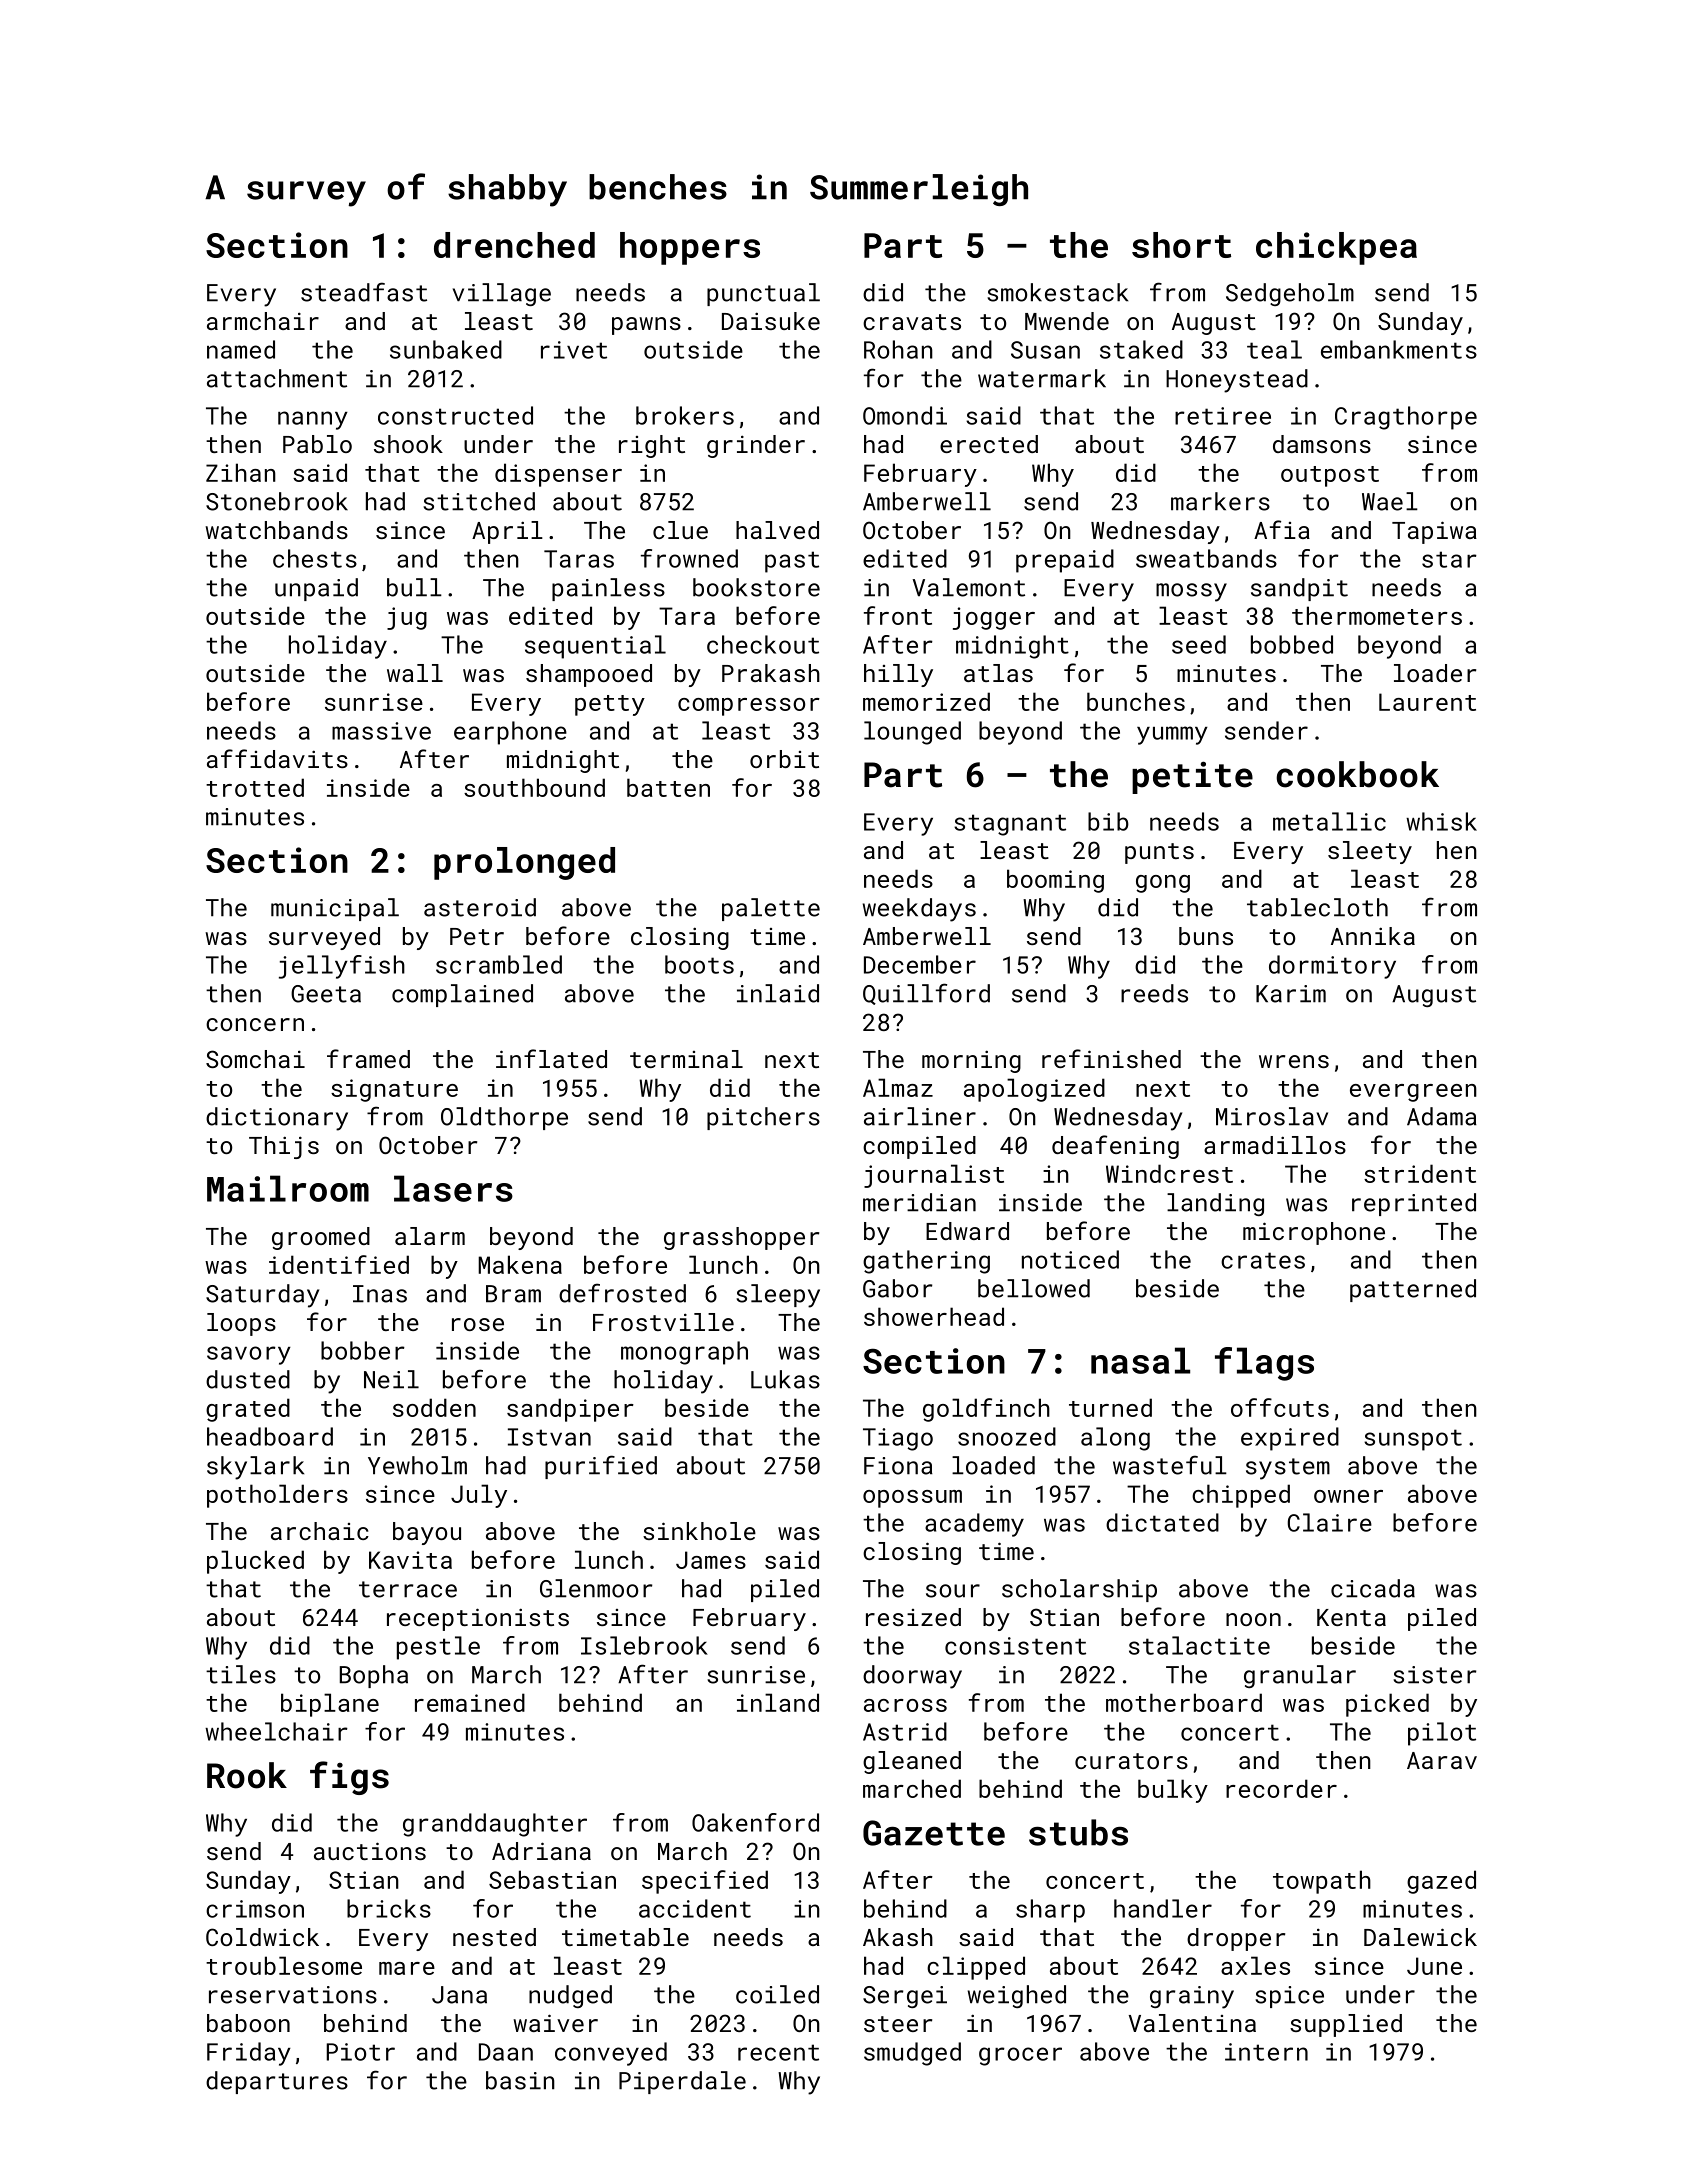 The width and height of the page is (1683, 2178). What do you see at coordinates (520, 2080) in the page?
I see `basin` at bounding box center [520, 2080].
